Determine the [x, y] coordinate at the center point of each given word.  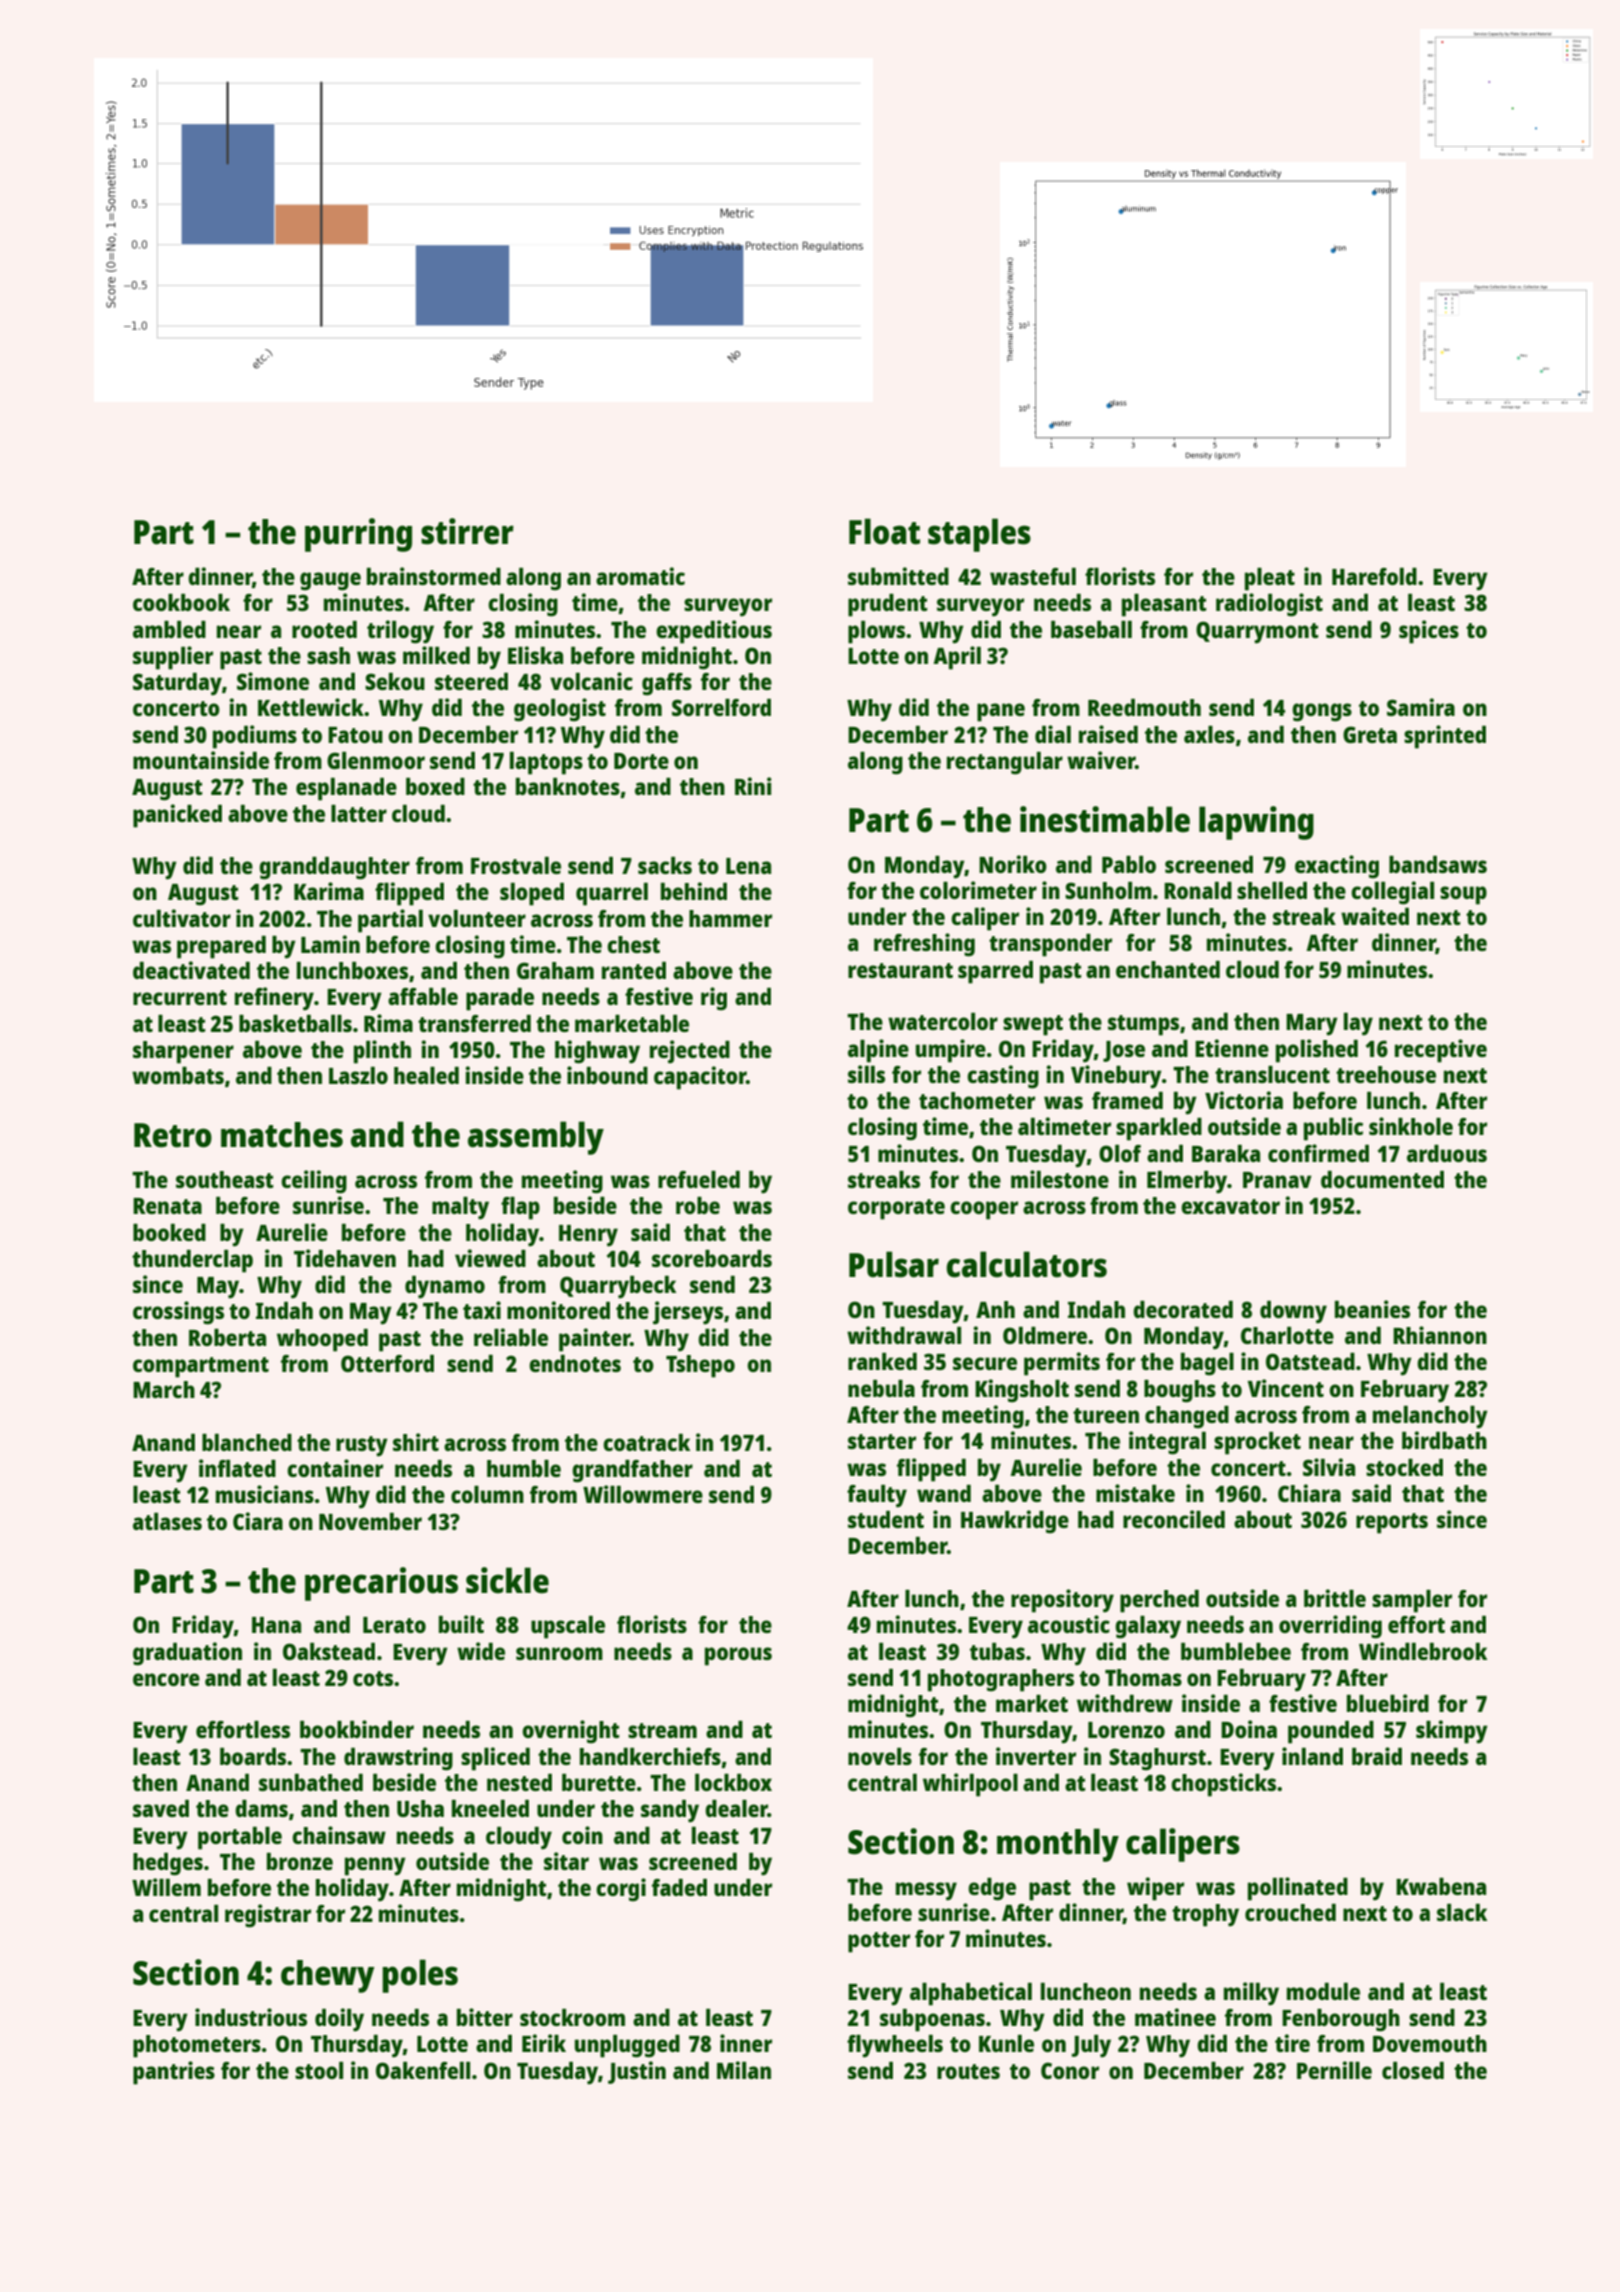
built [461, 1624]
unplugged [627, 2046]
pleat [1270, 579]
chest [633, 944]
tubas [997, 1651]
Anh [995, 1309]
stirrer [467, 531]
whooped [322, 1340]
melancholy [1430, 1417]
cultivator [182, 918]
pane [1001, 712]
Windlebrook [1423, 1651]
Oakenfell [423, 2070]
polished [1317, 1051]
